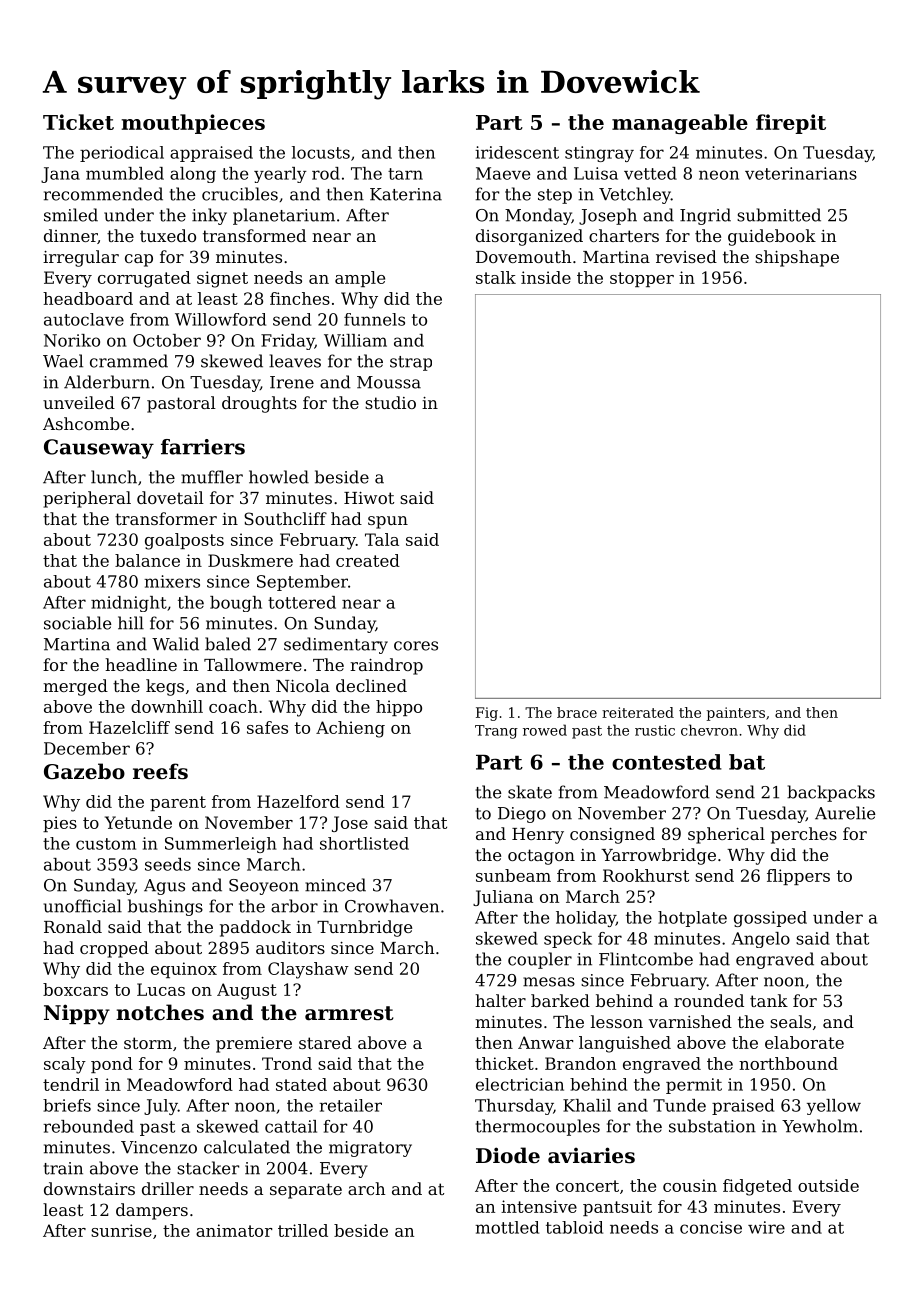 This screenshot has width=924, height=1308. Describe the element at coordinates (60, 824) in the screenshot. I see `pies` at that location.
